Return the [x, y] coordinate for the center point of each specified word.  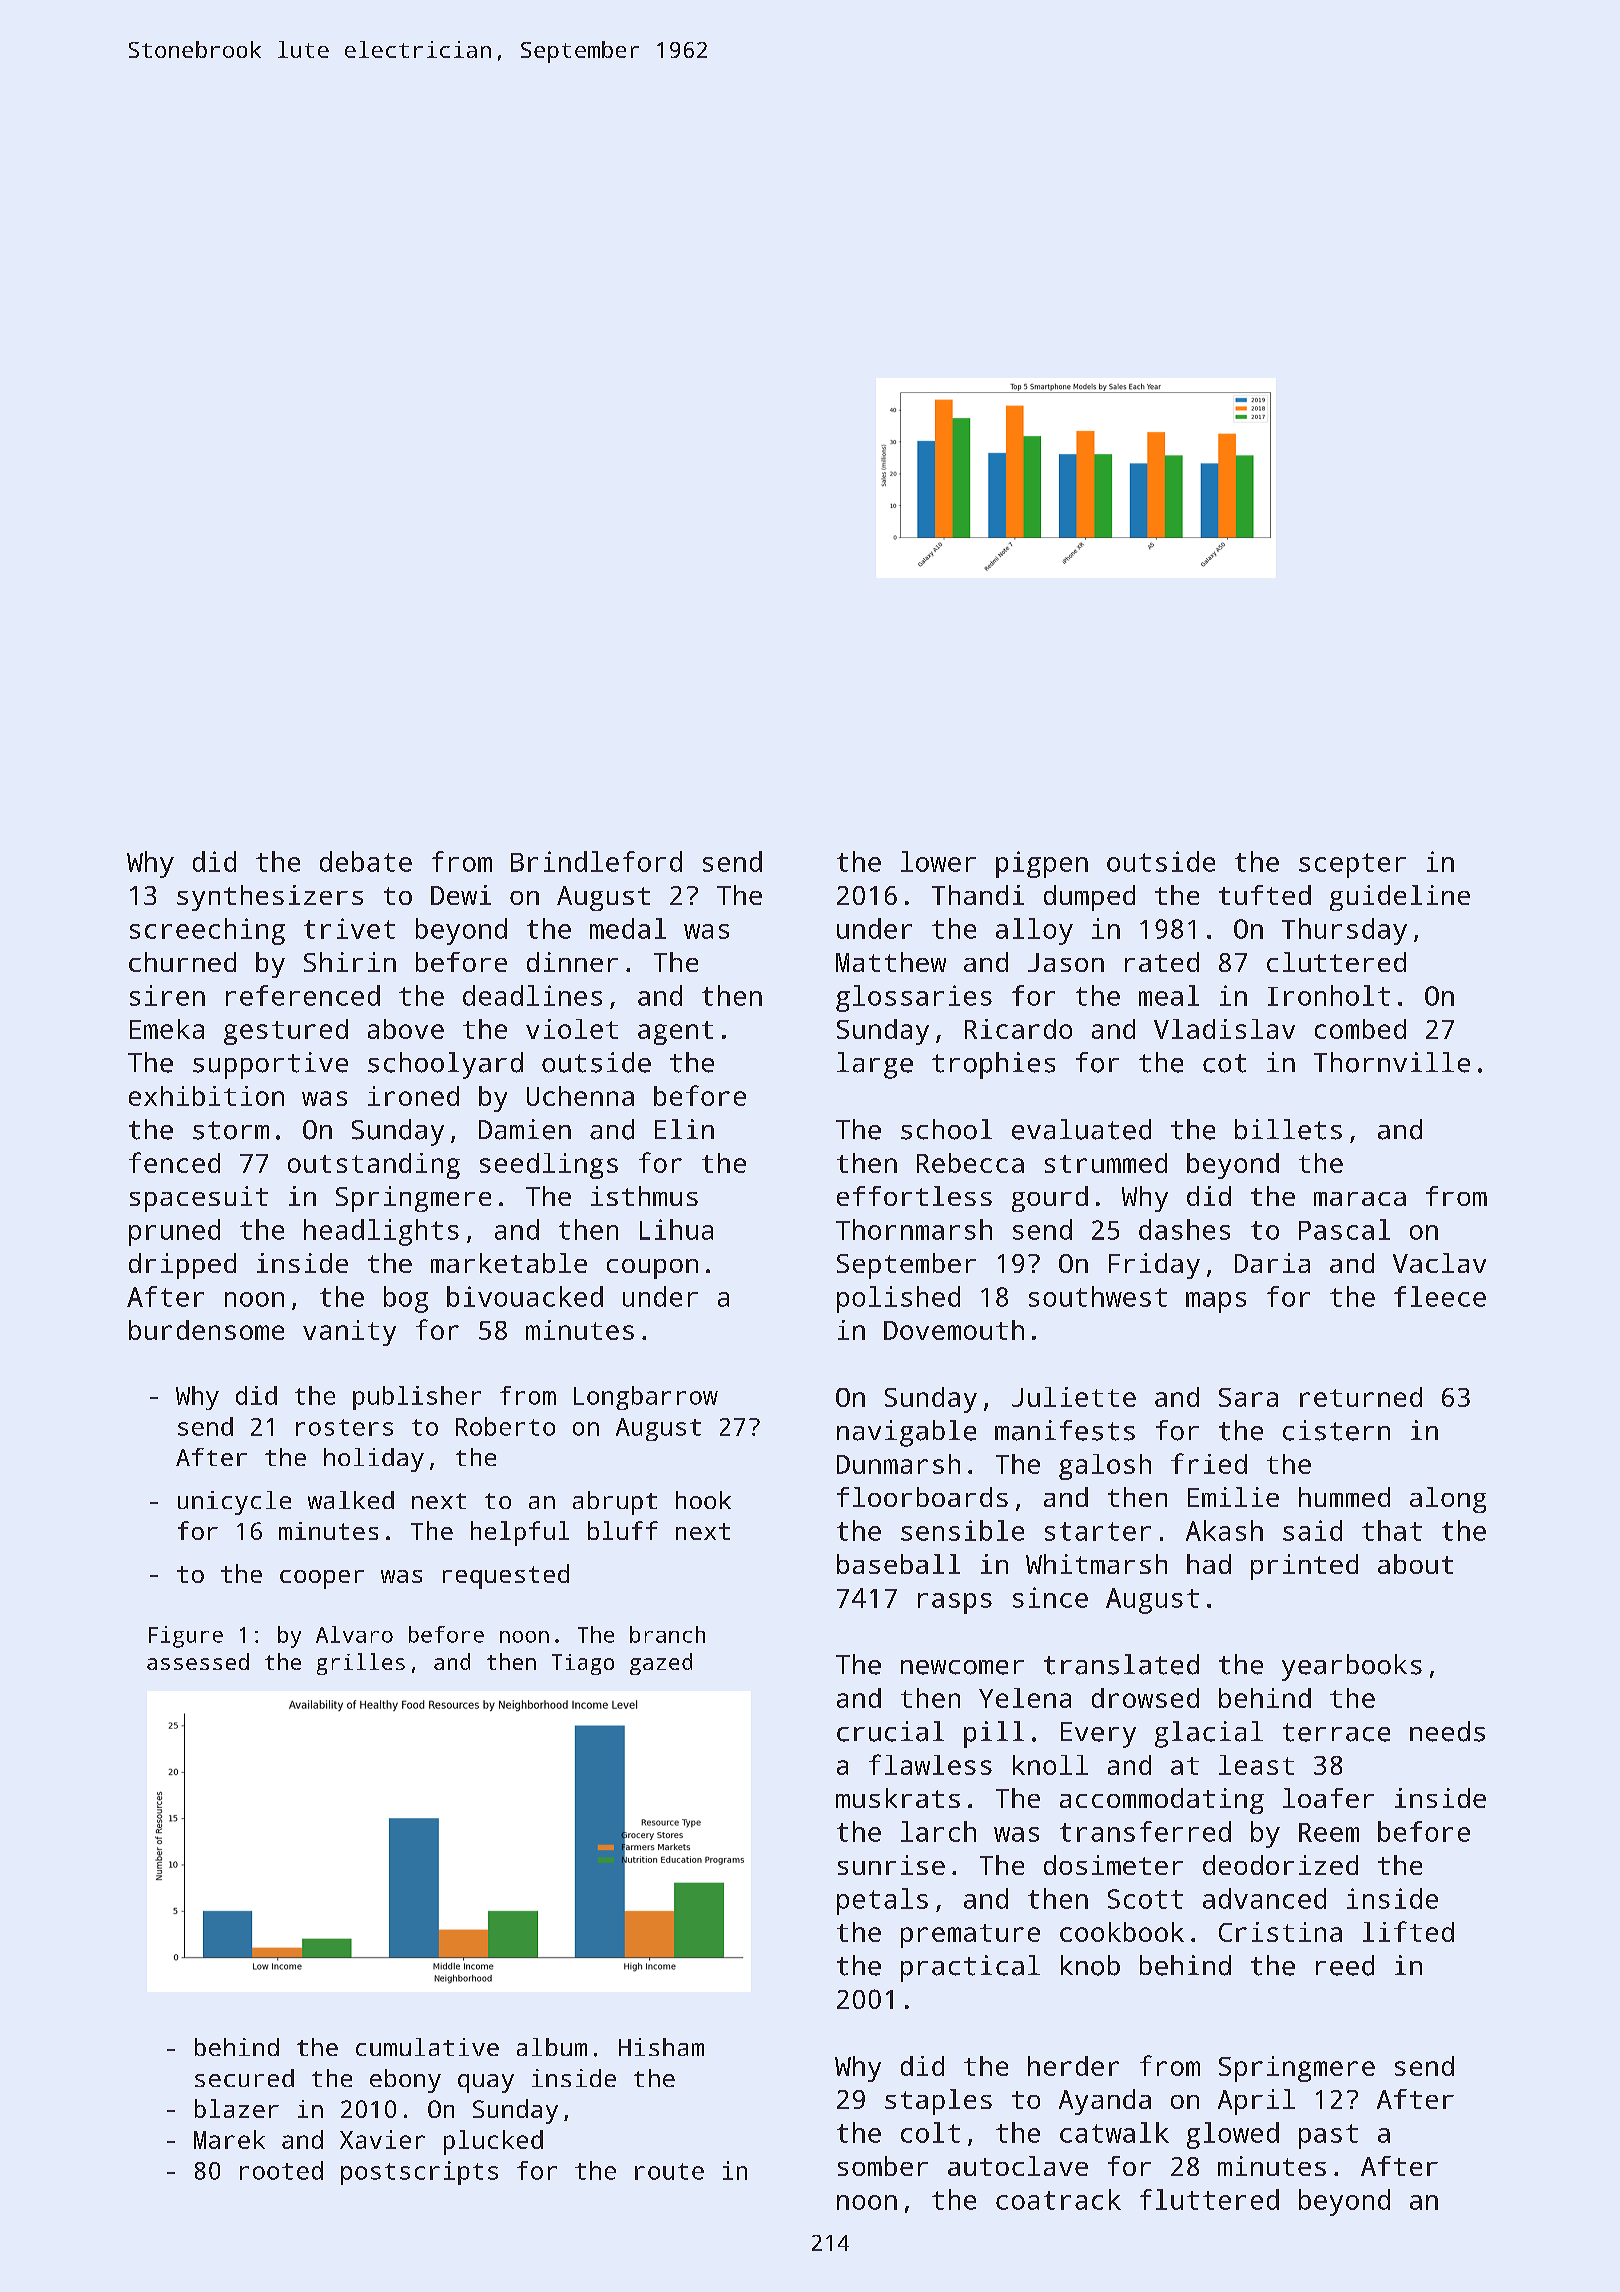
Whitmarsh [1096, 1564]
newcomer [962, 1667]
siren [167, 995]
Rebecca [970, 1163]
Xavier [382, 2139]
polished [898, 1299]
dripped [182, 1266]
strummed [1106, 1163]
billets [1288, 1129]
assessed [198, 1661]
